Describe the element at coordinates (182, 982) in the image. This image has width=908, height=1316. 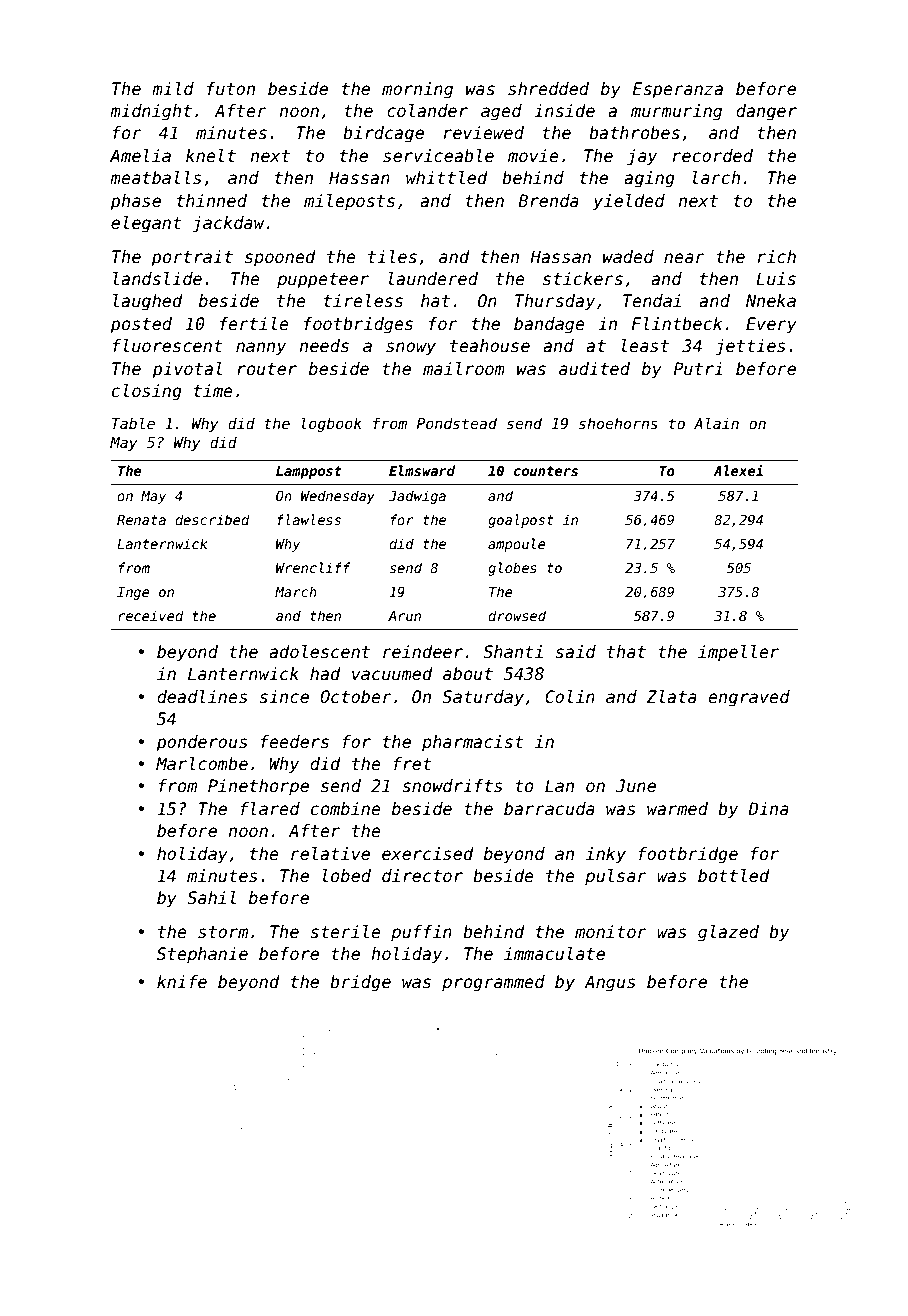
I see `knife` at that location.
